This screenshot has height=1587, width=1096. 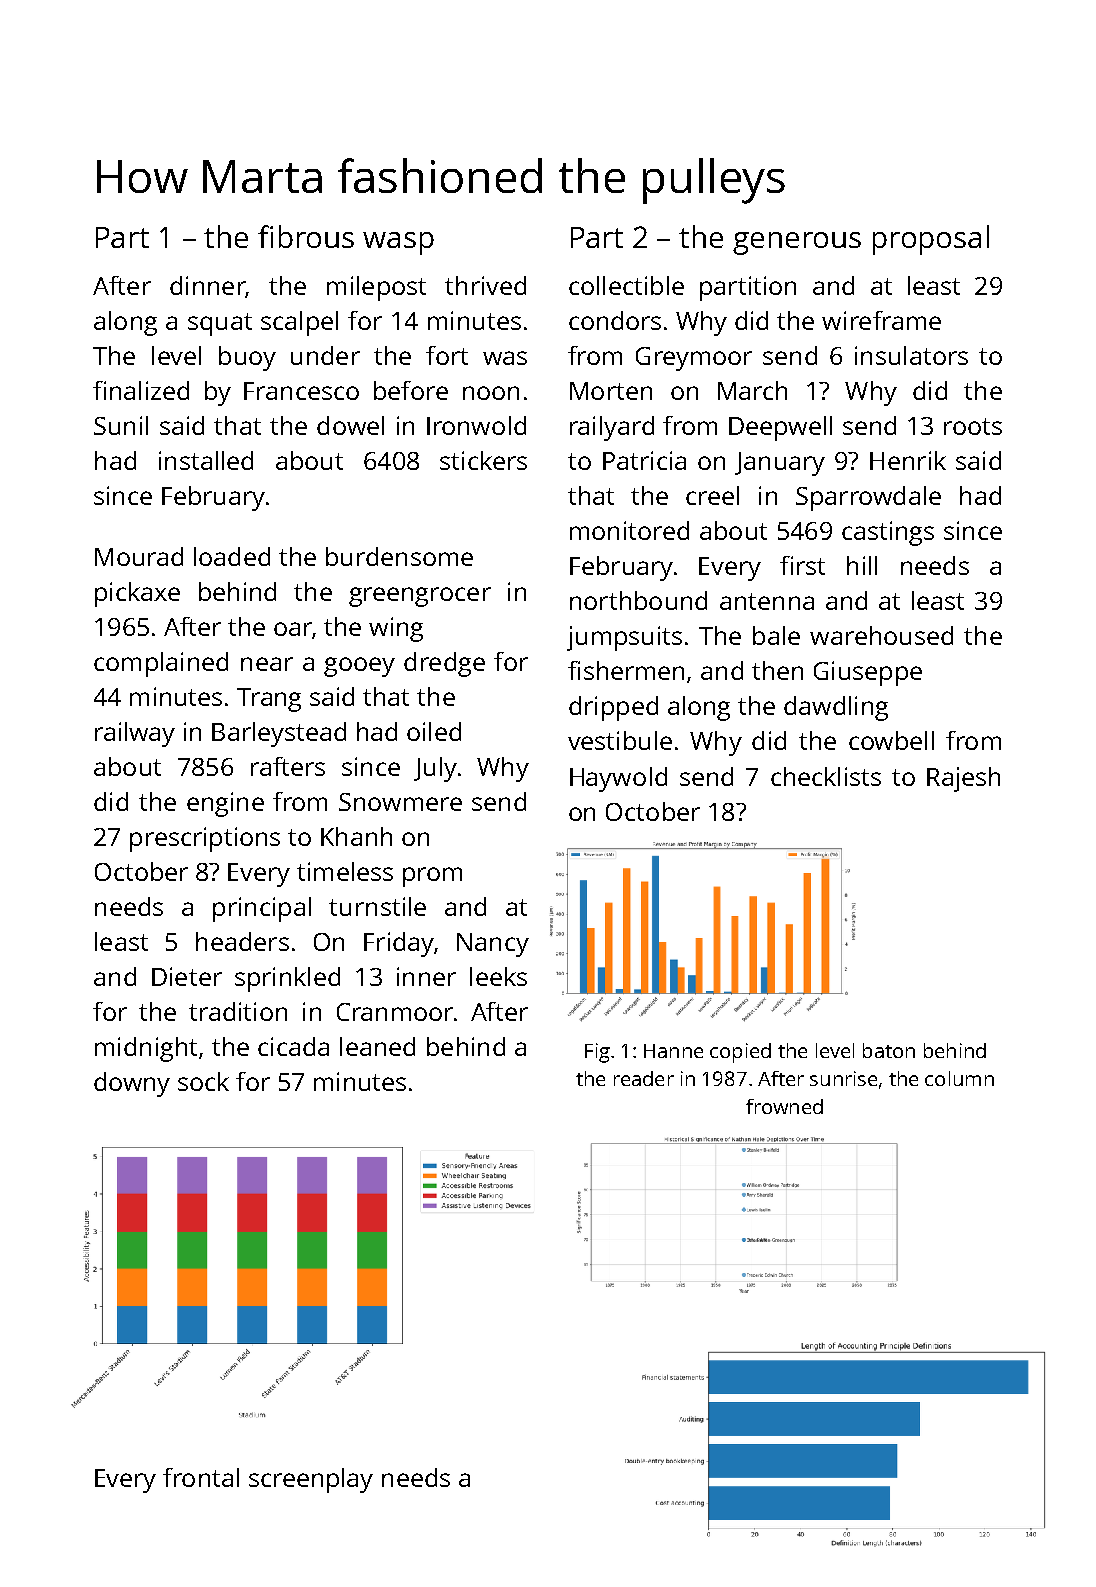 What do you see at coordinates (483, 460) in the screenshot?
I see `stickers` at bounding box center [483, 460].
